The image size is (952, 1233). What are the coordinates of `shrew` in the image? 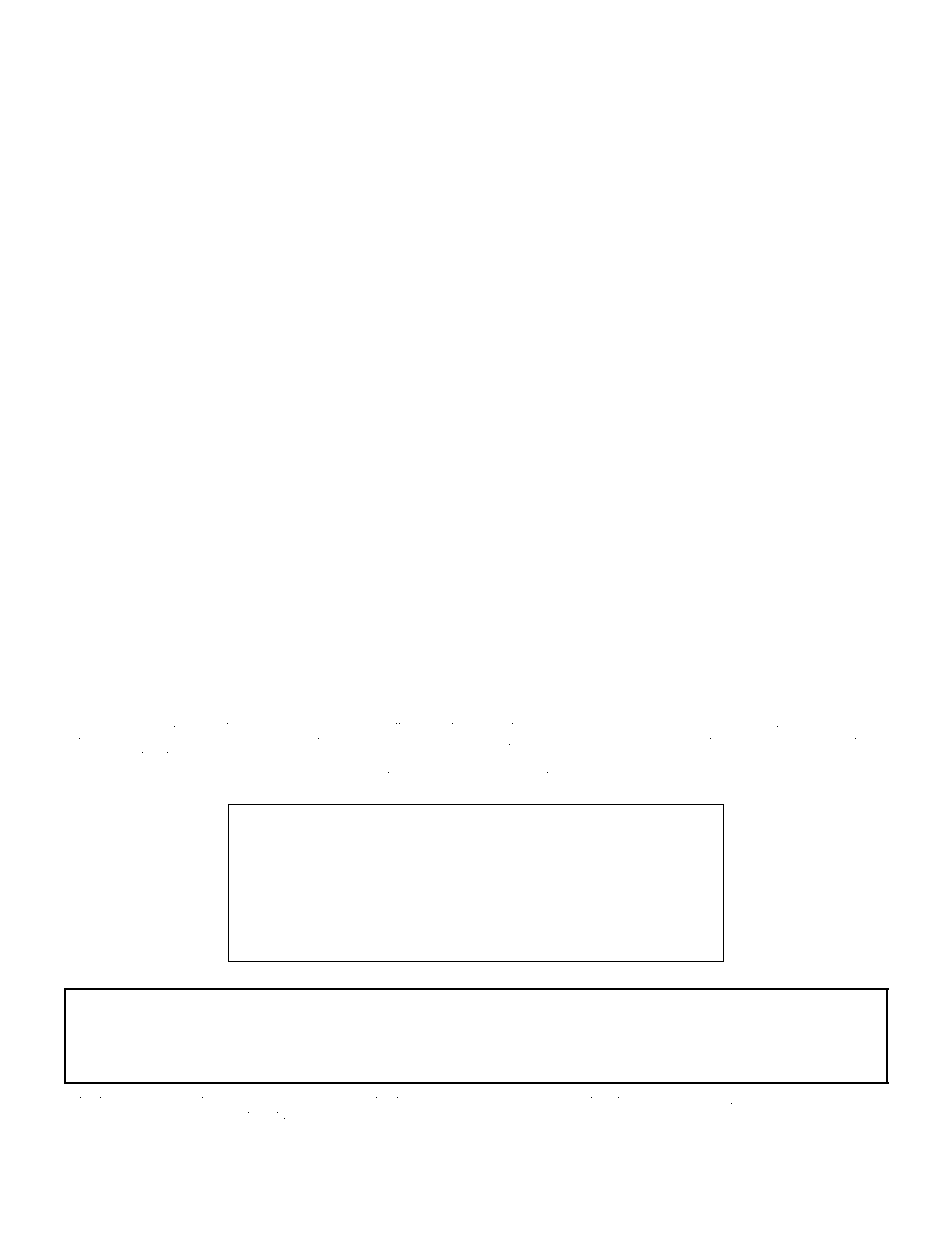 It's located at (522, 793).
